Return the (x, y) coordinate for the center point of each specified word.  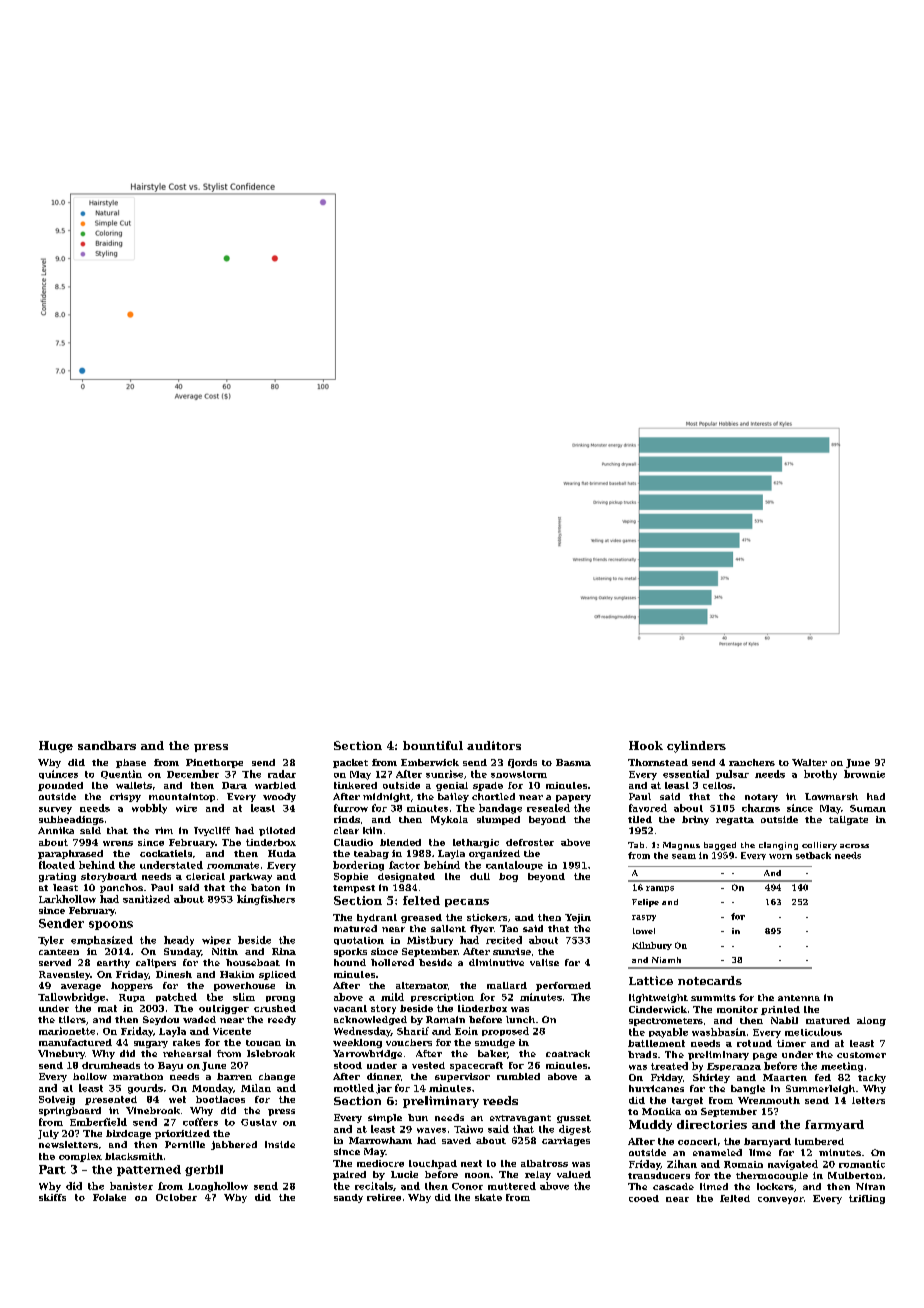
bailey (453, 797)
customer (861, 1055)
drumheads (111, 1065)
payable (668, 1033)
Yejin (578, 918)
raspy (644, 918)
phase (131, 763)
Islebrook (271, 1053)
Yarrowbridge (367, 1054)
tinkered (355, 785)
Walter (809, 762)
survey (55, 810)
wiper (216, 940)
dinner (384, 1076)
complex (80, 1157)
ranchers (752, 762)
